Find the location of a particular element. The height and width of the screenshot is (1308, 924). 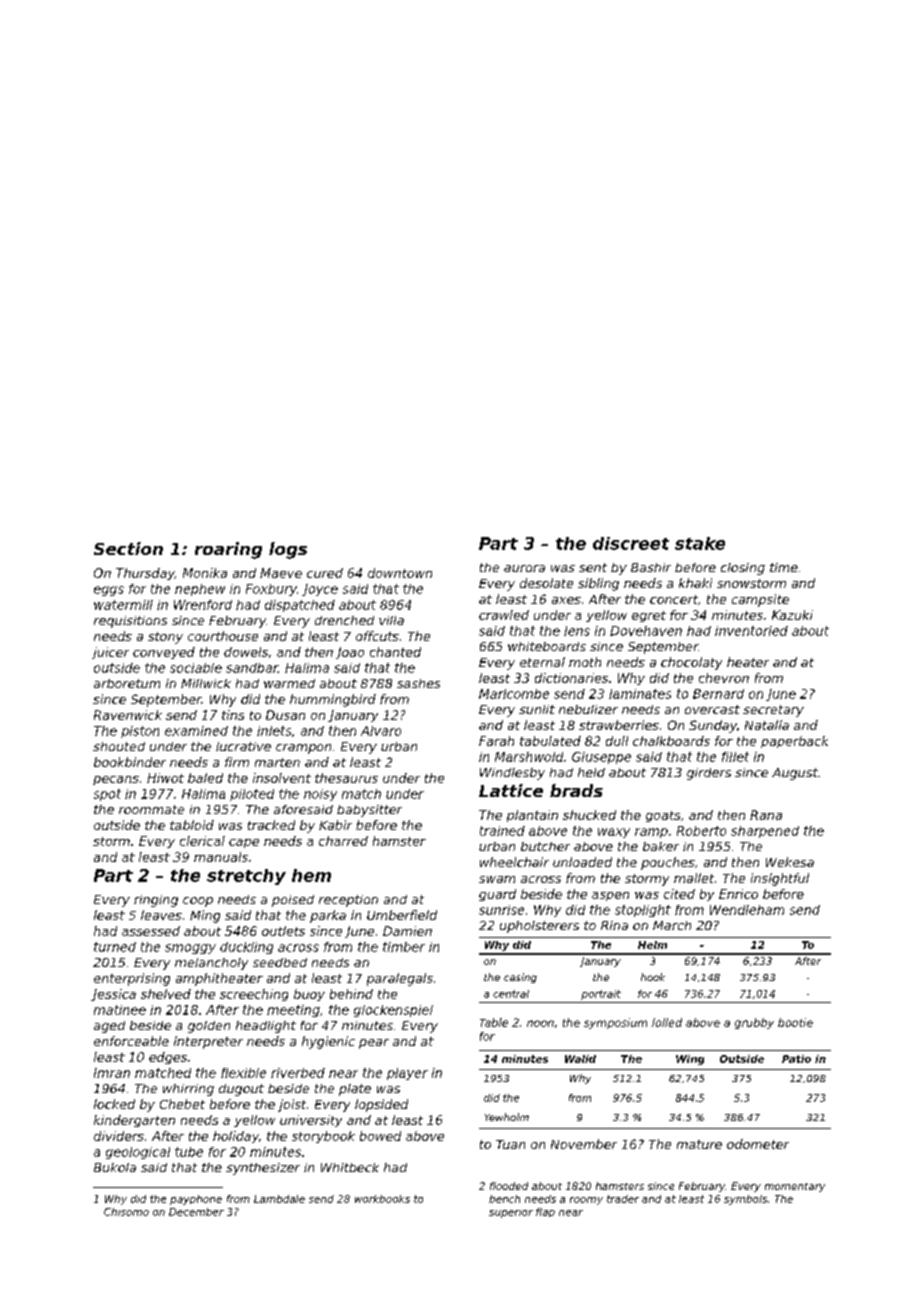

ringing is located at coordinates (156, 901).
